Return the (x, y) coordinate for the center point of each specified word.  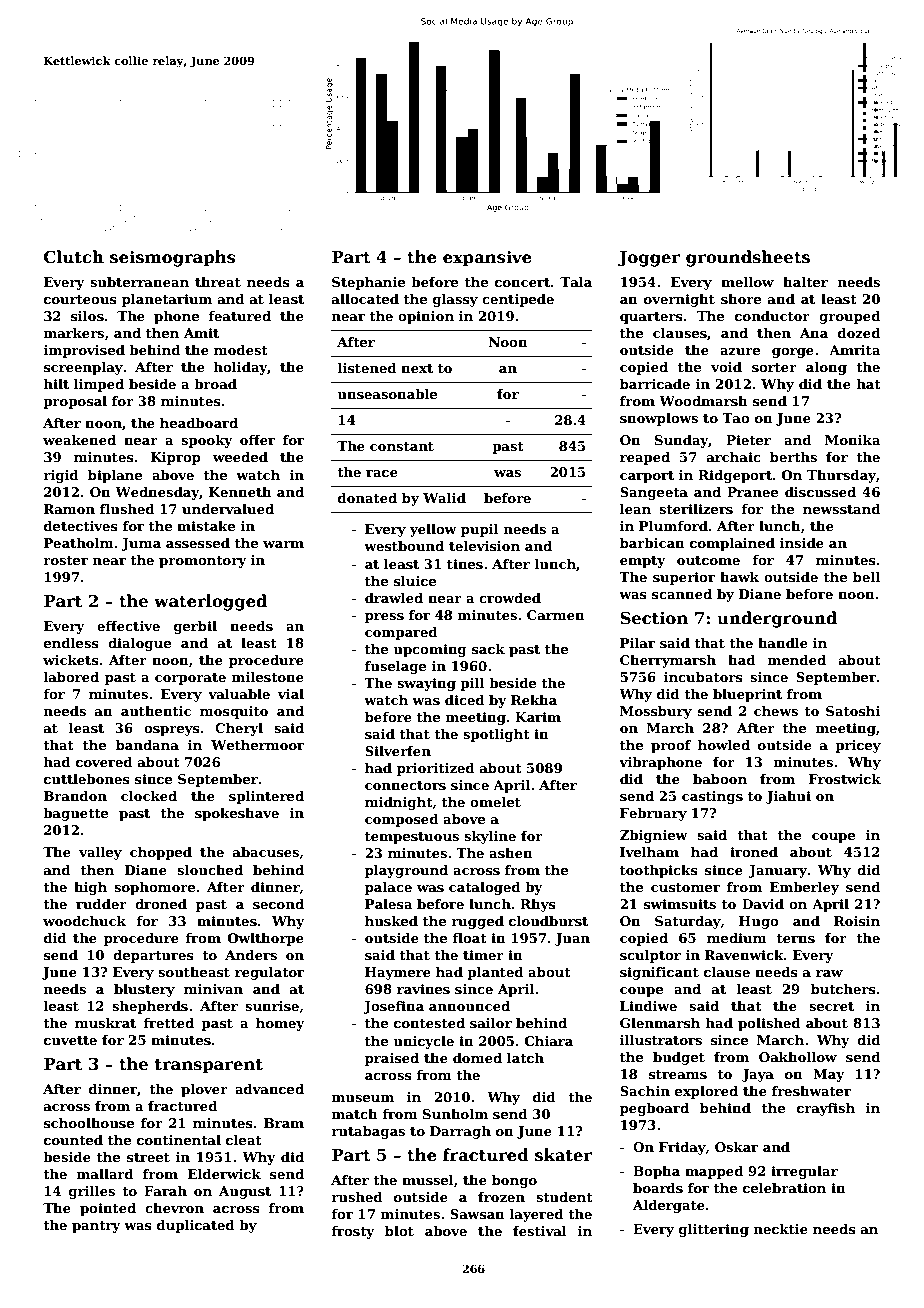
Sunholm (455, 1114)
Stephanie (368, 283)
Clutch (74, 257)
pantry (96, 1227)
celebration (784, 1188)
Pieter (748, 440)
